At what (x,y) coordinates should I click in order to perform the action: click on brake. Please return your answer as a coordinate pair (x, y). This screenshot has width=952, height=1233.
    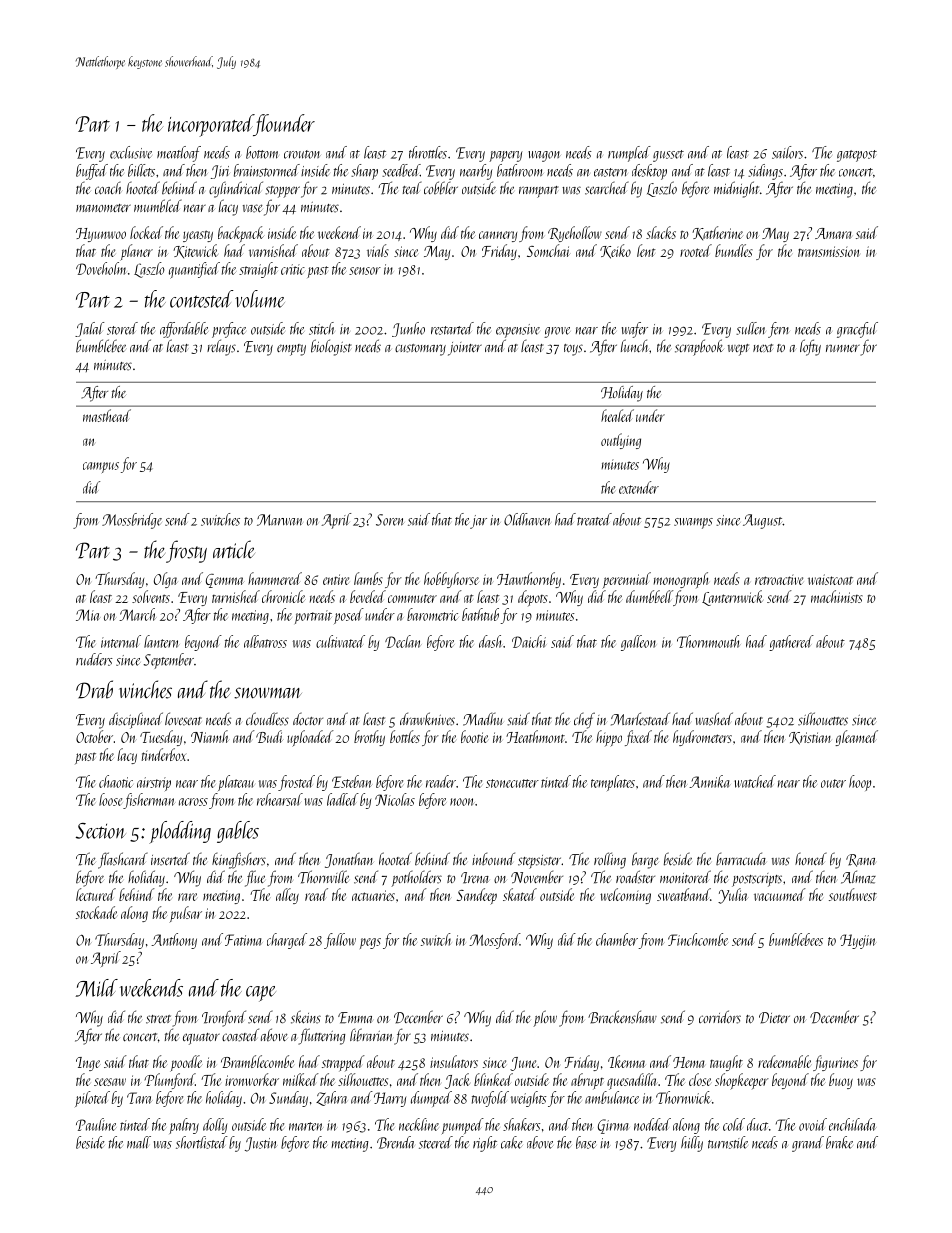
    Looking at the image, I should click on (839, 1142).
